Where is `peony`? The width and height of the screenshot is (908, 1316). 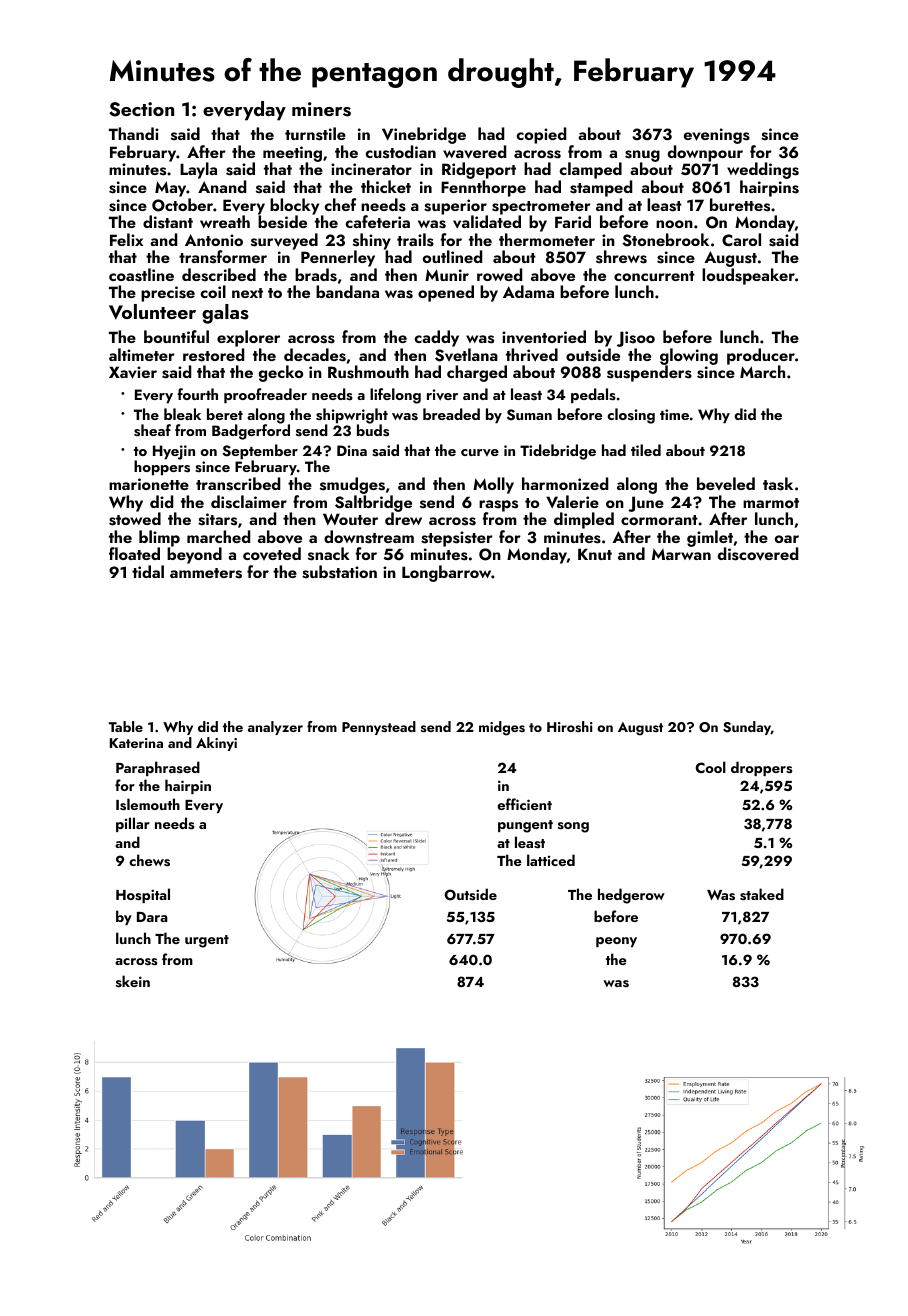
peony is located at coordinates (616, 942).
